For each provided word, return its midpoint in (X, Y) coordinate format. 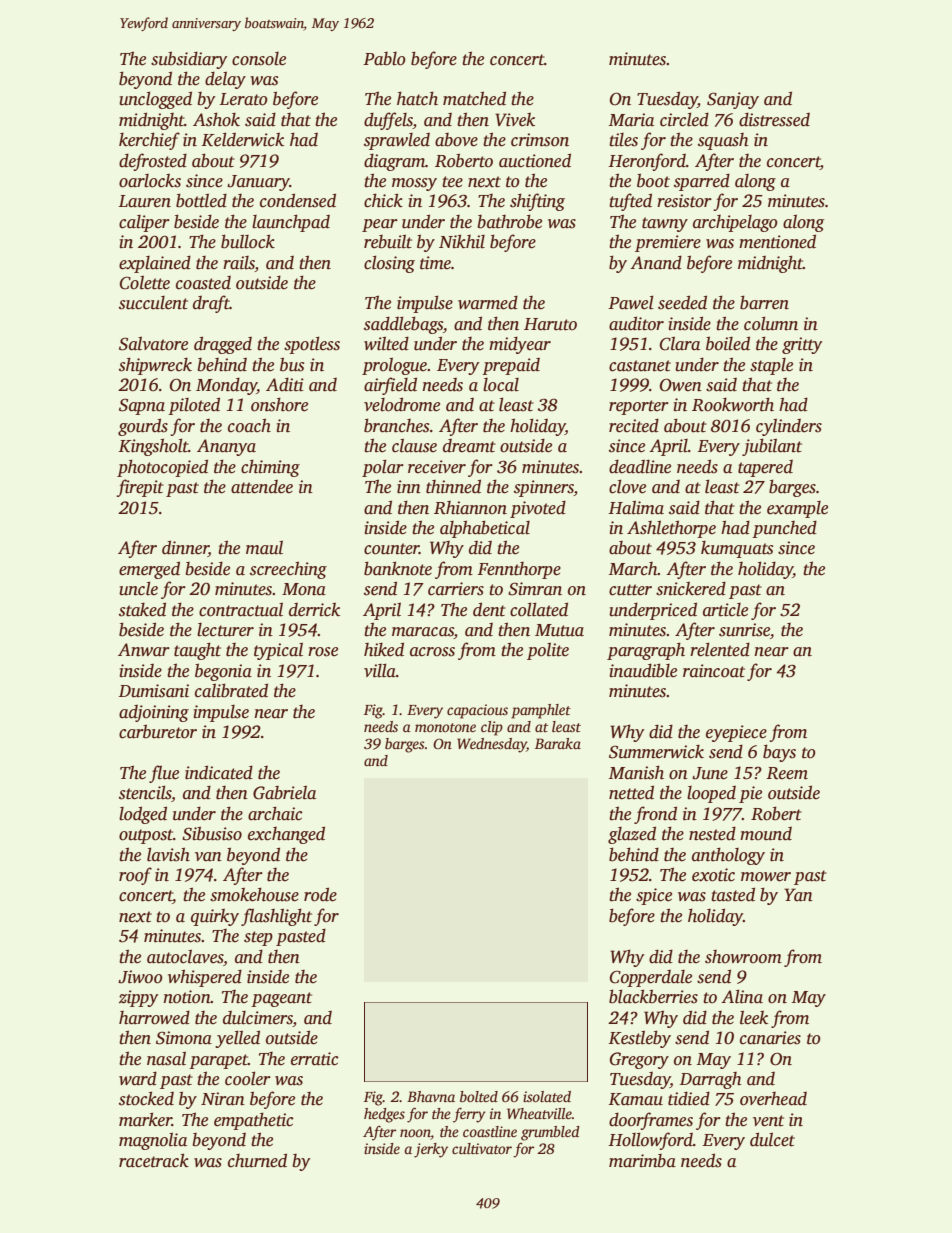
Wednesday (492, 745)
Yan (798, 895)
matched (474, 98)
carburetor (158, 731)
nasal (166, 1059)
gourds (143, 427)
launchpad (291, 223)
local (501, 385)
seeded (682, 302)
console (259, 59)
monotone (445, 727)
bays (779, 753)
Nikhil (462, 241)
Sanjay (733, 100)
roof (135, 876)
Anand (656, 262)
